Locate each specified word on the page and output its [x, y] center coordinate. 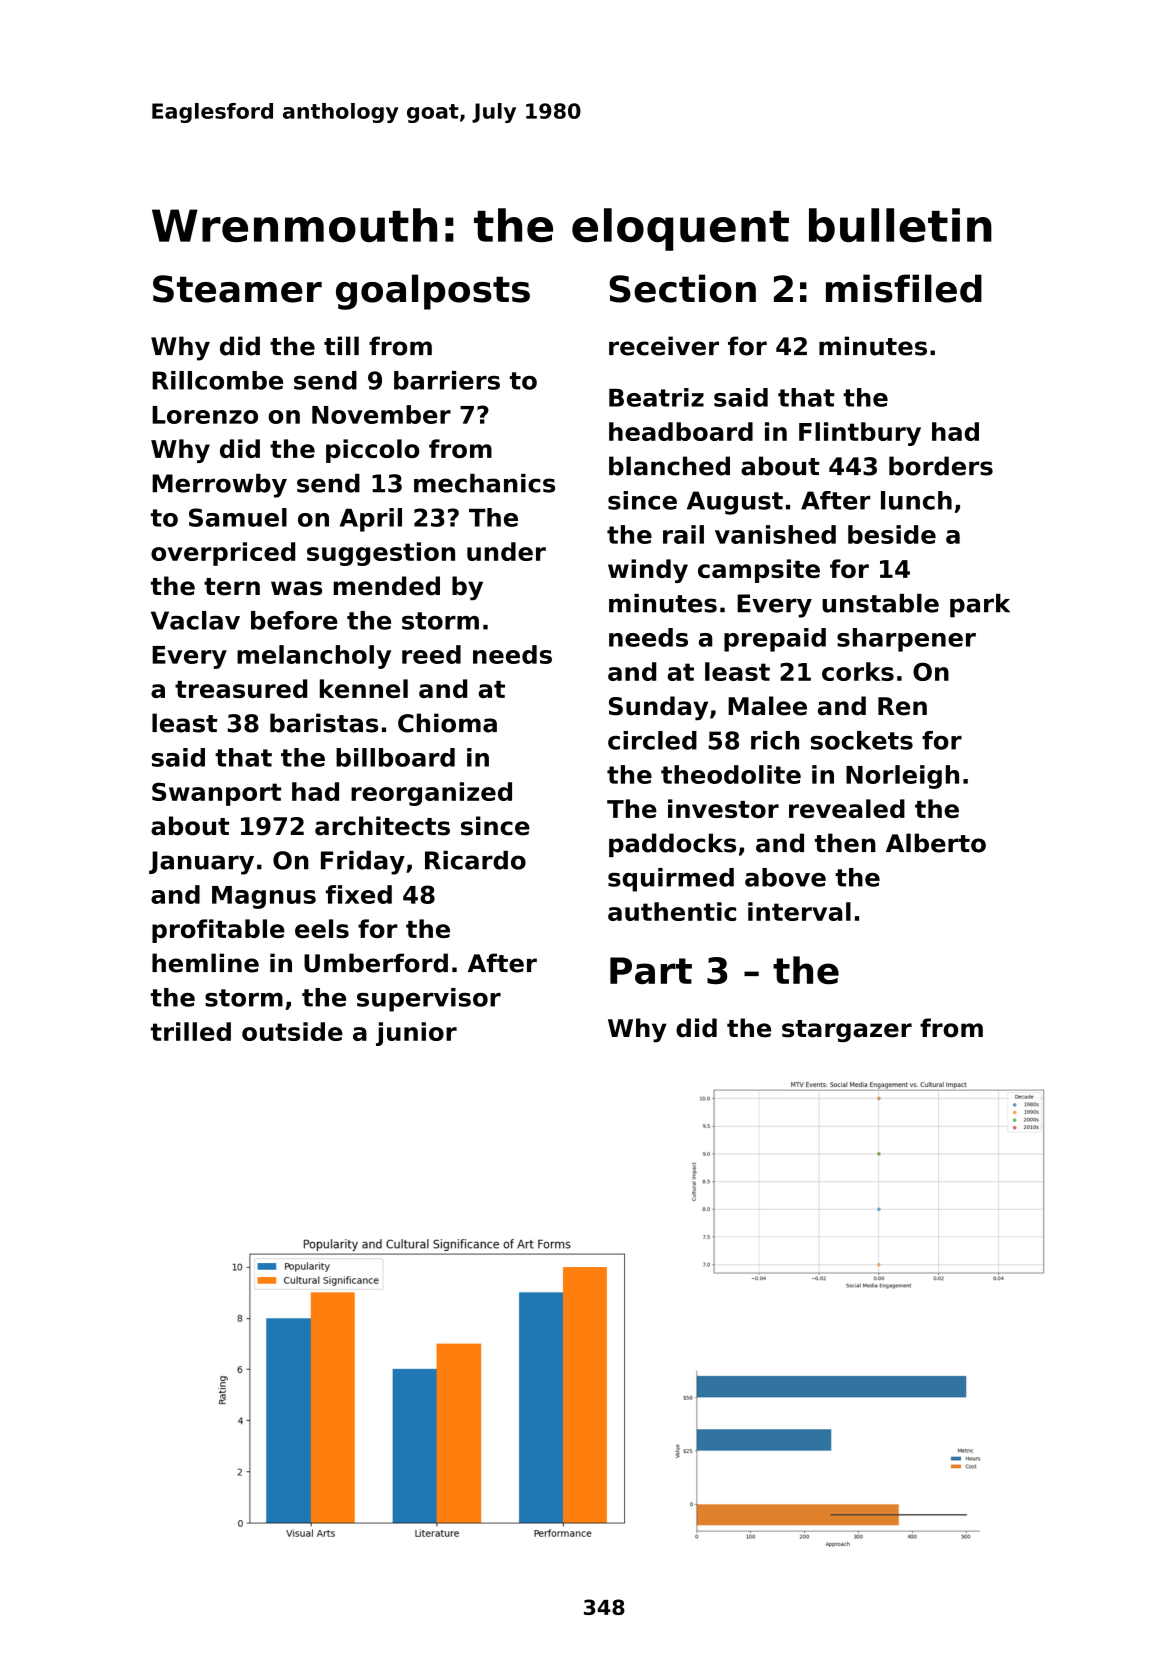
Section [682, 288]
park [980, 606]
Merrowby [219, 486]
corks [858, 671]
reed [431, 654]
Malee [767, 706]
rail [683, 534]
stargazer [847, 1031]
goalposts [433, 292]
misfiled [904, 288]
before [294, 620]
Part [651, 970]
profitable [218, 931]
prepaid [775, 640]
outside [292, 1031]
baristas [324, 723]
